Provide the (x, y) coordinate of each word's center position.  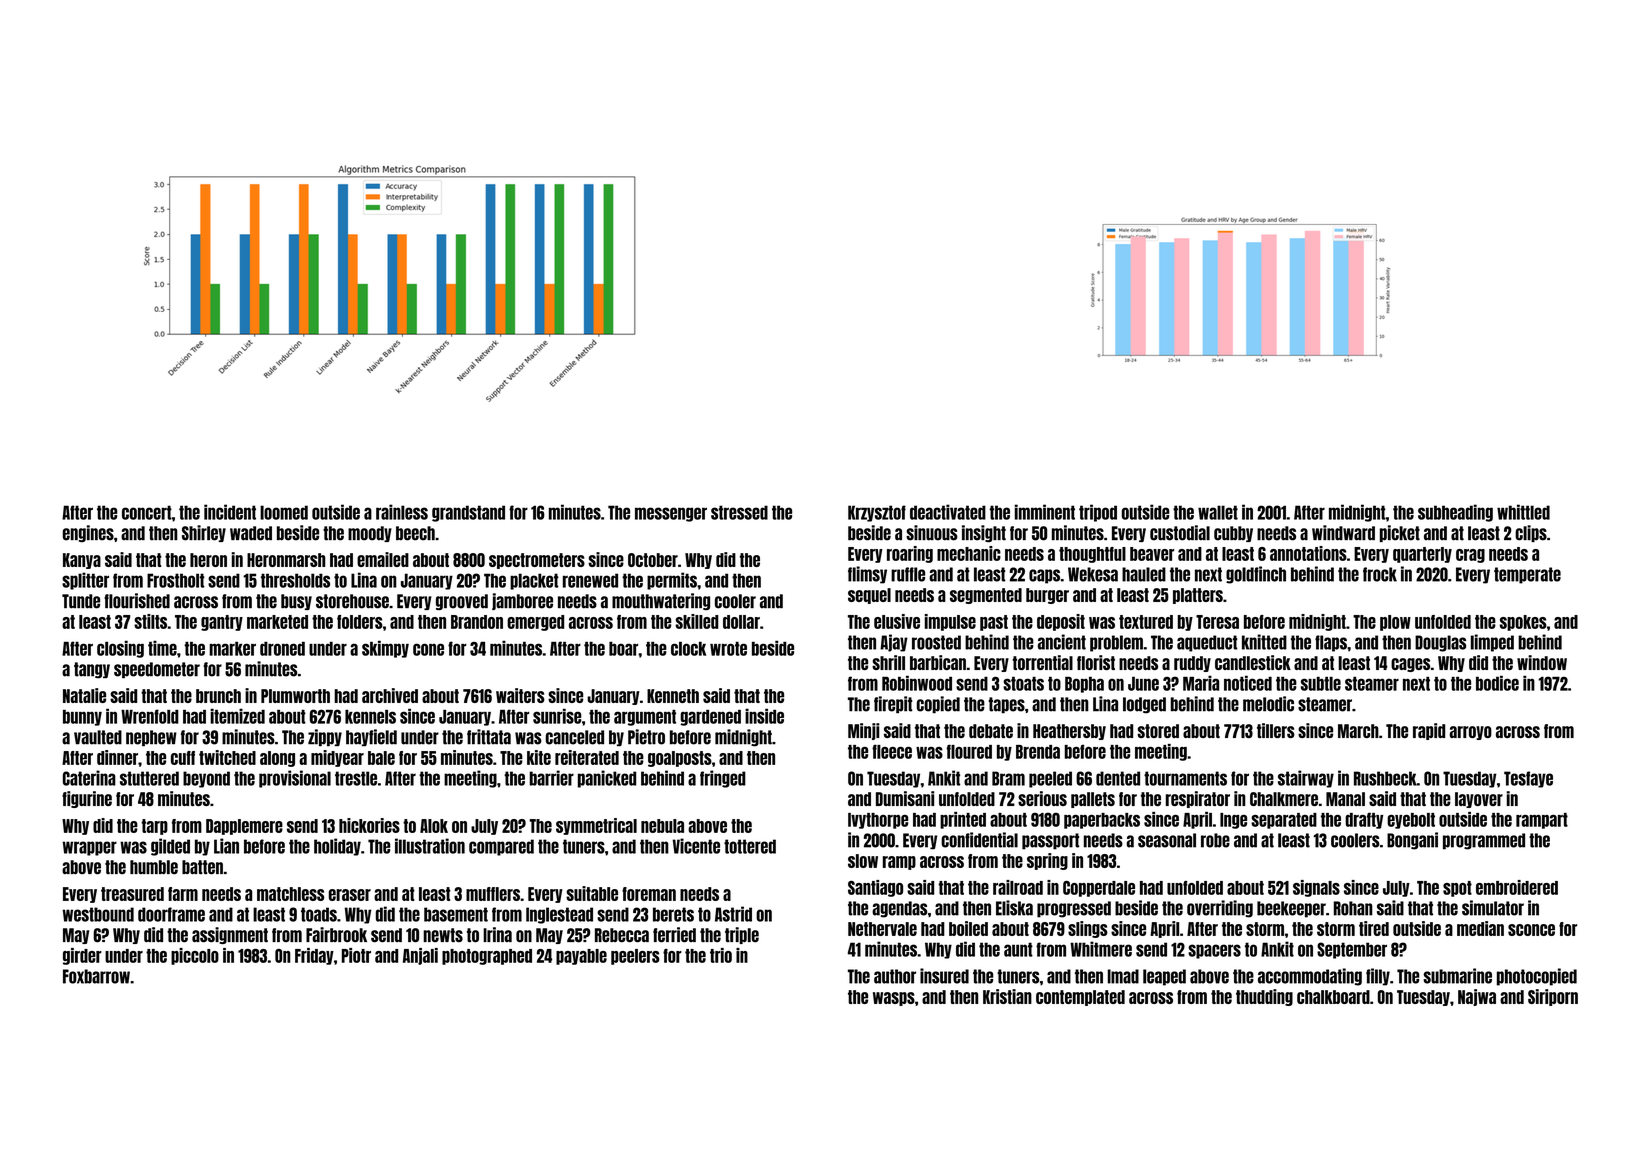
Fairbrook (336, 934)
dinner (117, 757)
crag (1470, 556)
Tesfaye (1528, 779)
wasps (894, 999)
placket (534, 581)
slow (863, 861)
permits (672, 581)
